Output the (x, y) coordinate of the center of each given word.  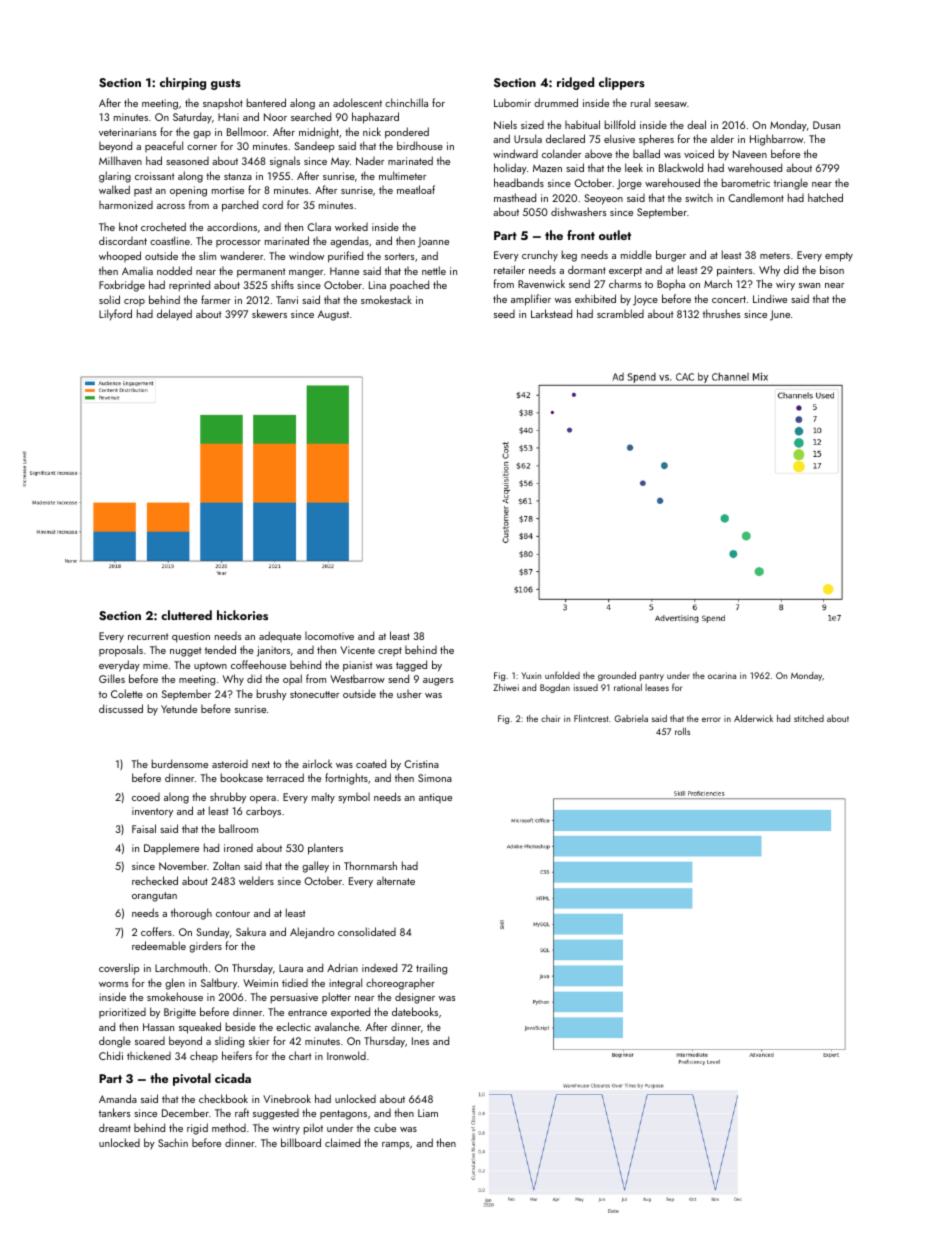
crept (390, 651)
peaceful (164, 146)
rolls (682, 731)
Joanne (433, 242)
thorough (191, 914)
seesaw (671, 104)
